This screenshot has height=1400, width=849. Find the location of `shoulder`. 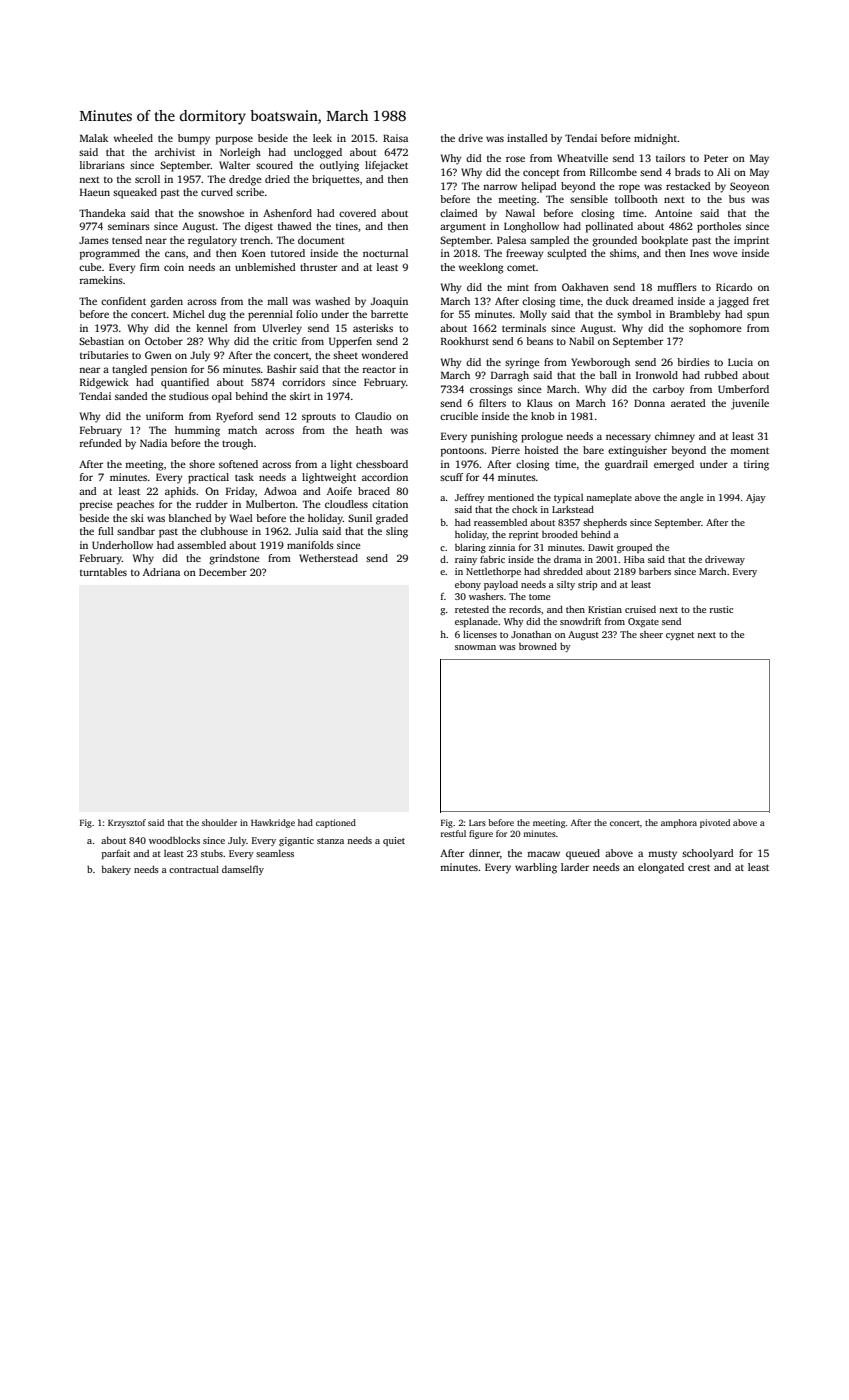

shoulder is located at coordinates (219, 822).
